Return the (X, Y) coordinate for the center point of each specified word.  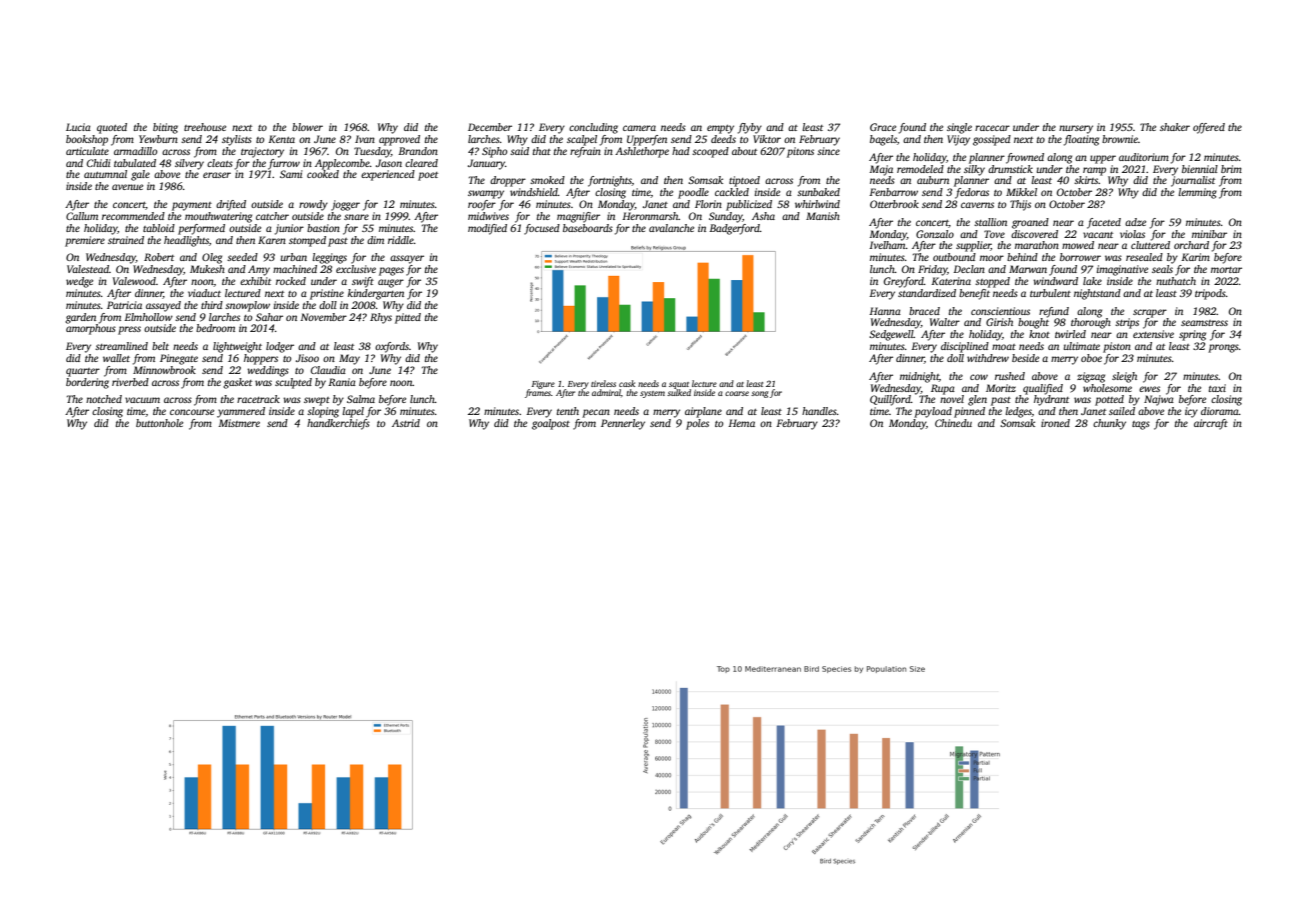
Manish (823, 216)
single (959, 128)
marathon (1037, 245)
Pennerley (623, 424)
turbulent (1050, 293)
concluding (593, 128)
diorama (1220, 411)
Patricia (124, 305)
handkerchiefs (338, 424)
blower (307, 127)
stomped (307, 241)
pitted (408, 318)
